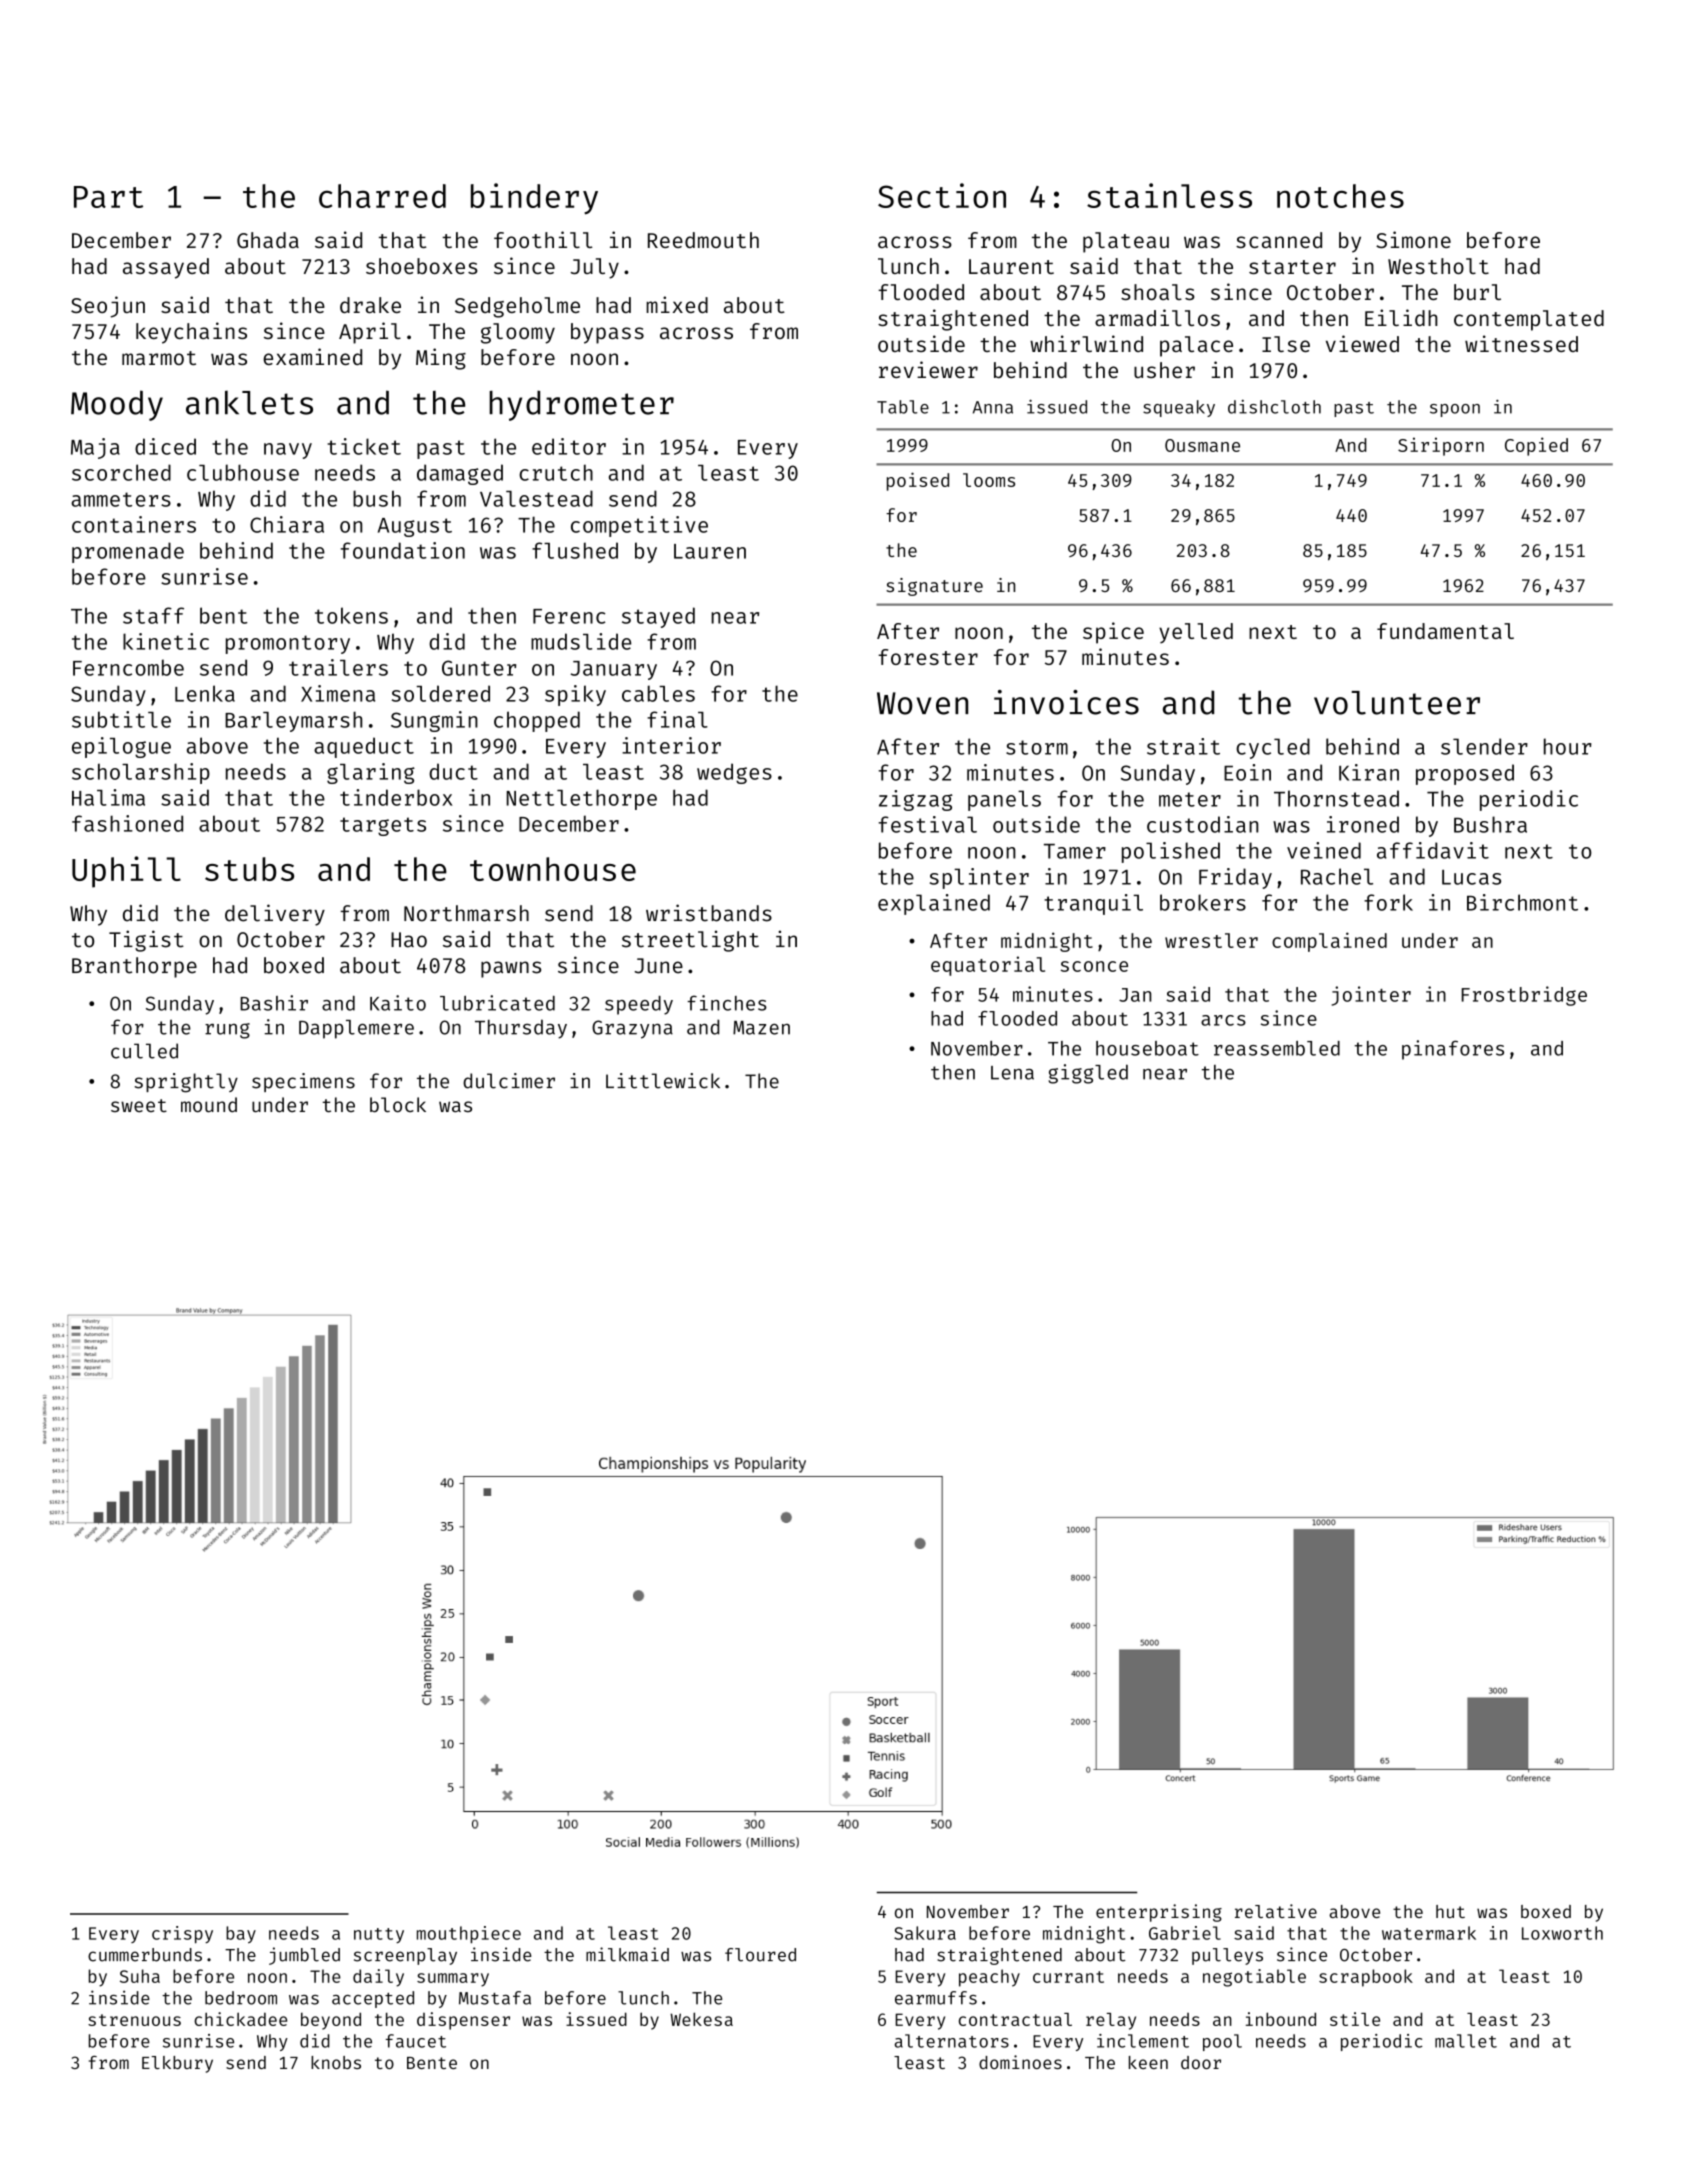 This document has width=1683, height=2178. Describe the element at coordinates (658, 617) in the document. I see `stayed` at that location.
